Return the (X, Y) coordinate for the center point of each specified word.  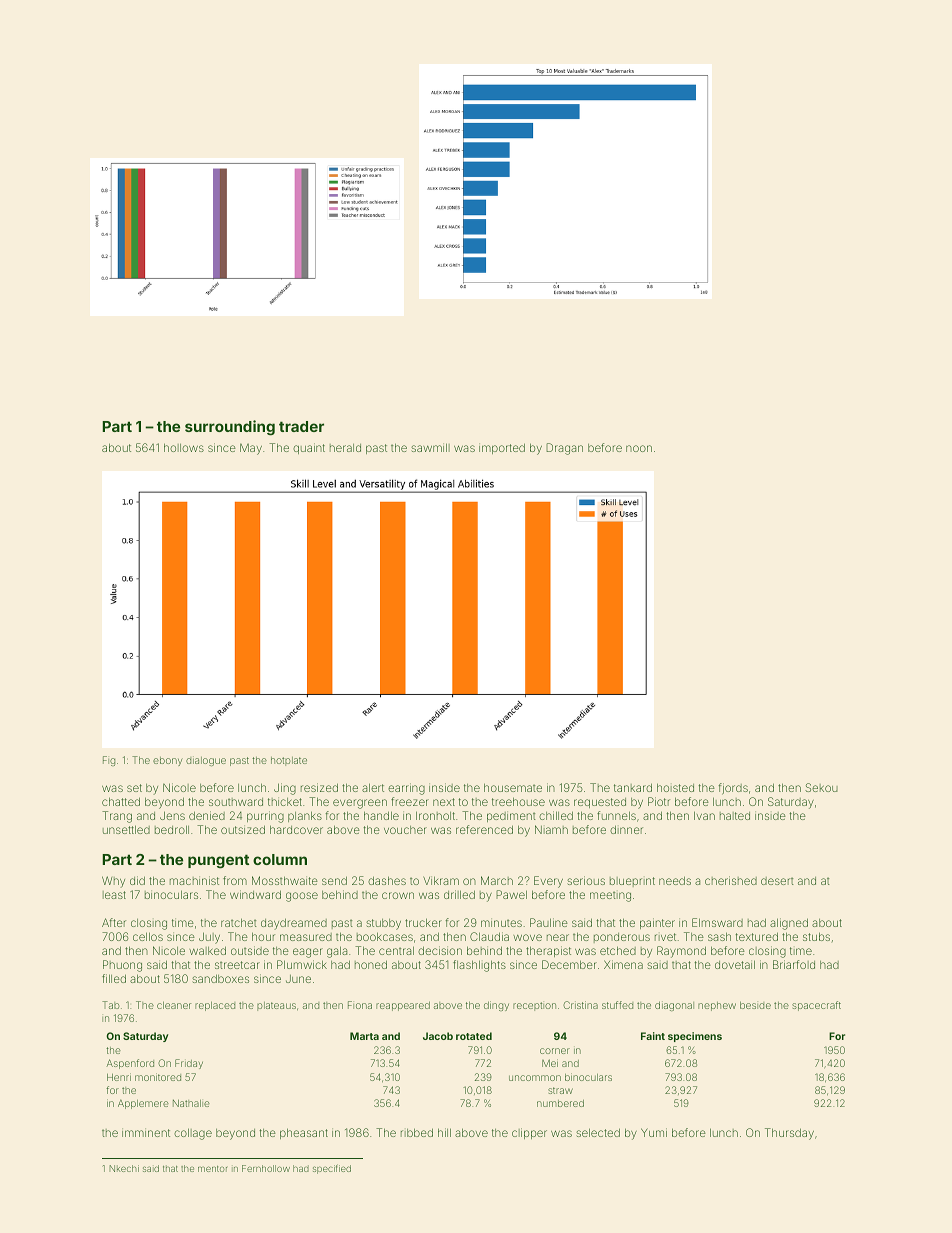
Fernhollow (266, 1168)
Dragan (564, 449)
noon (639, 448)
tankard (633, 787)
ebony (168, 761)
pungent (218, 861)
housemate (513, 787)
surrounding (230, 428)
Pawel (511, 894)
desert (777, 881)
